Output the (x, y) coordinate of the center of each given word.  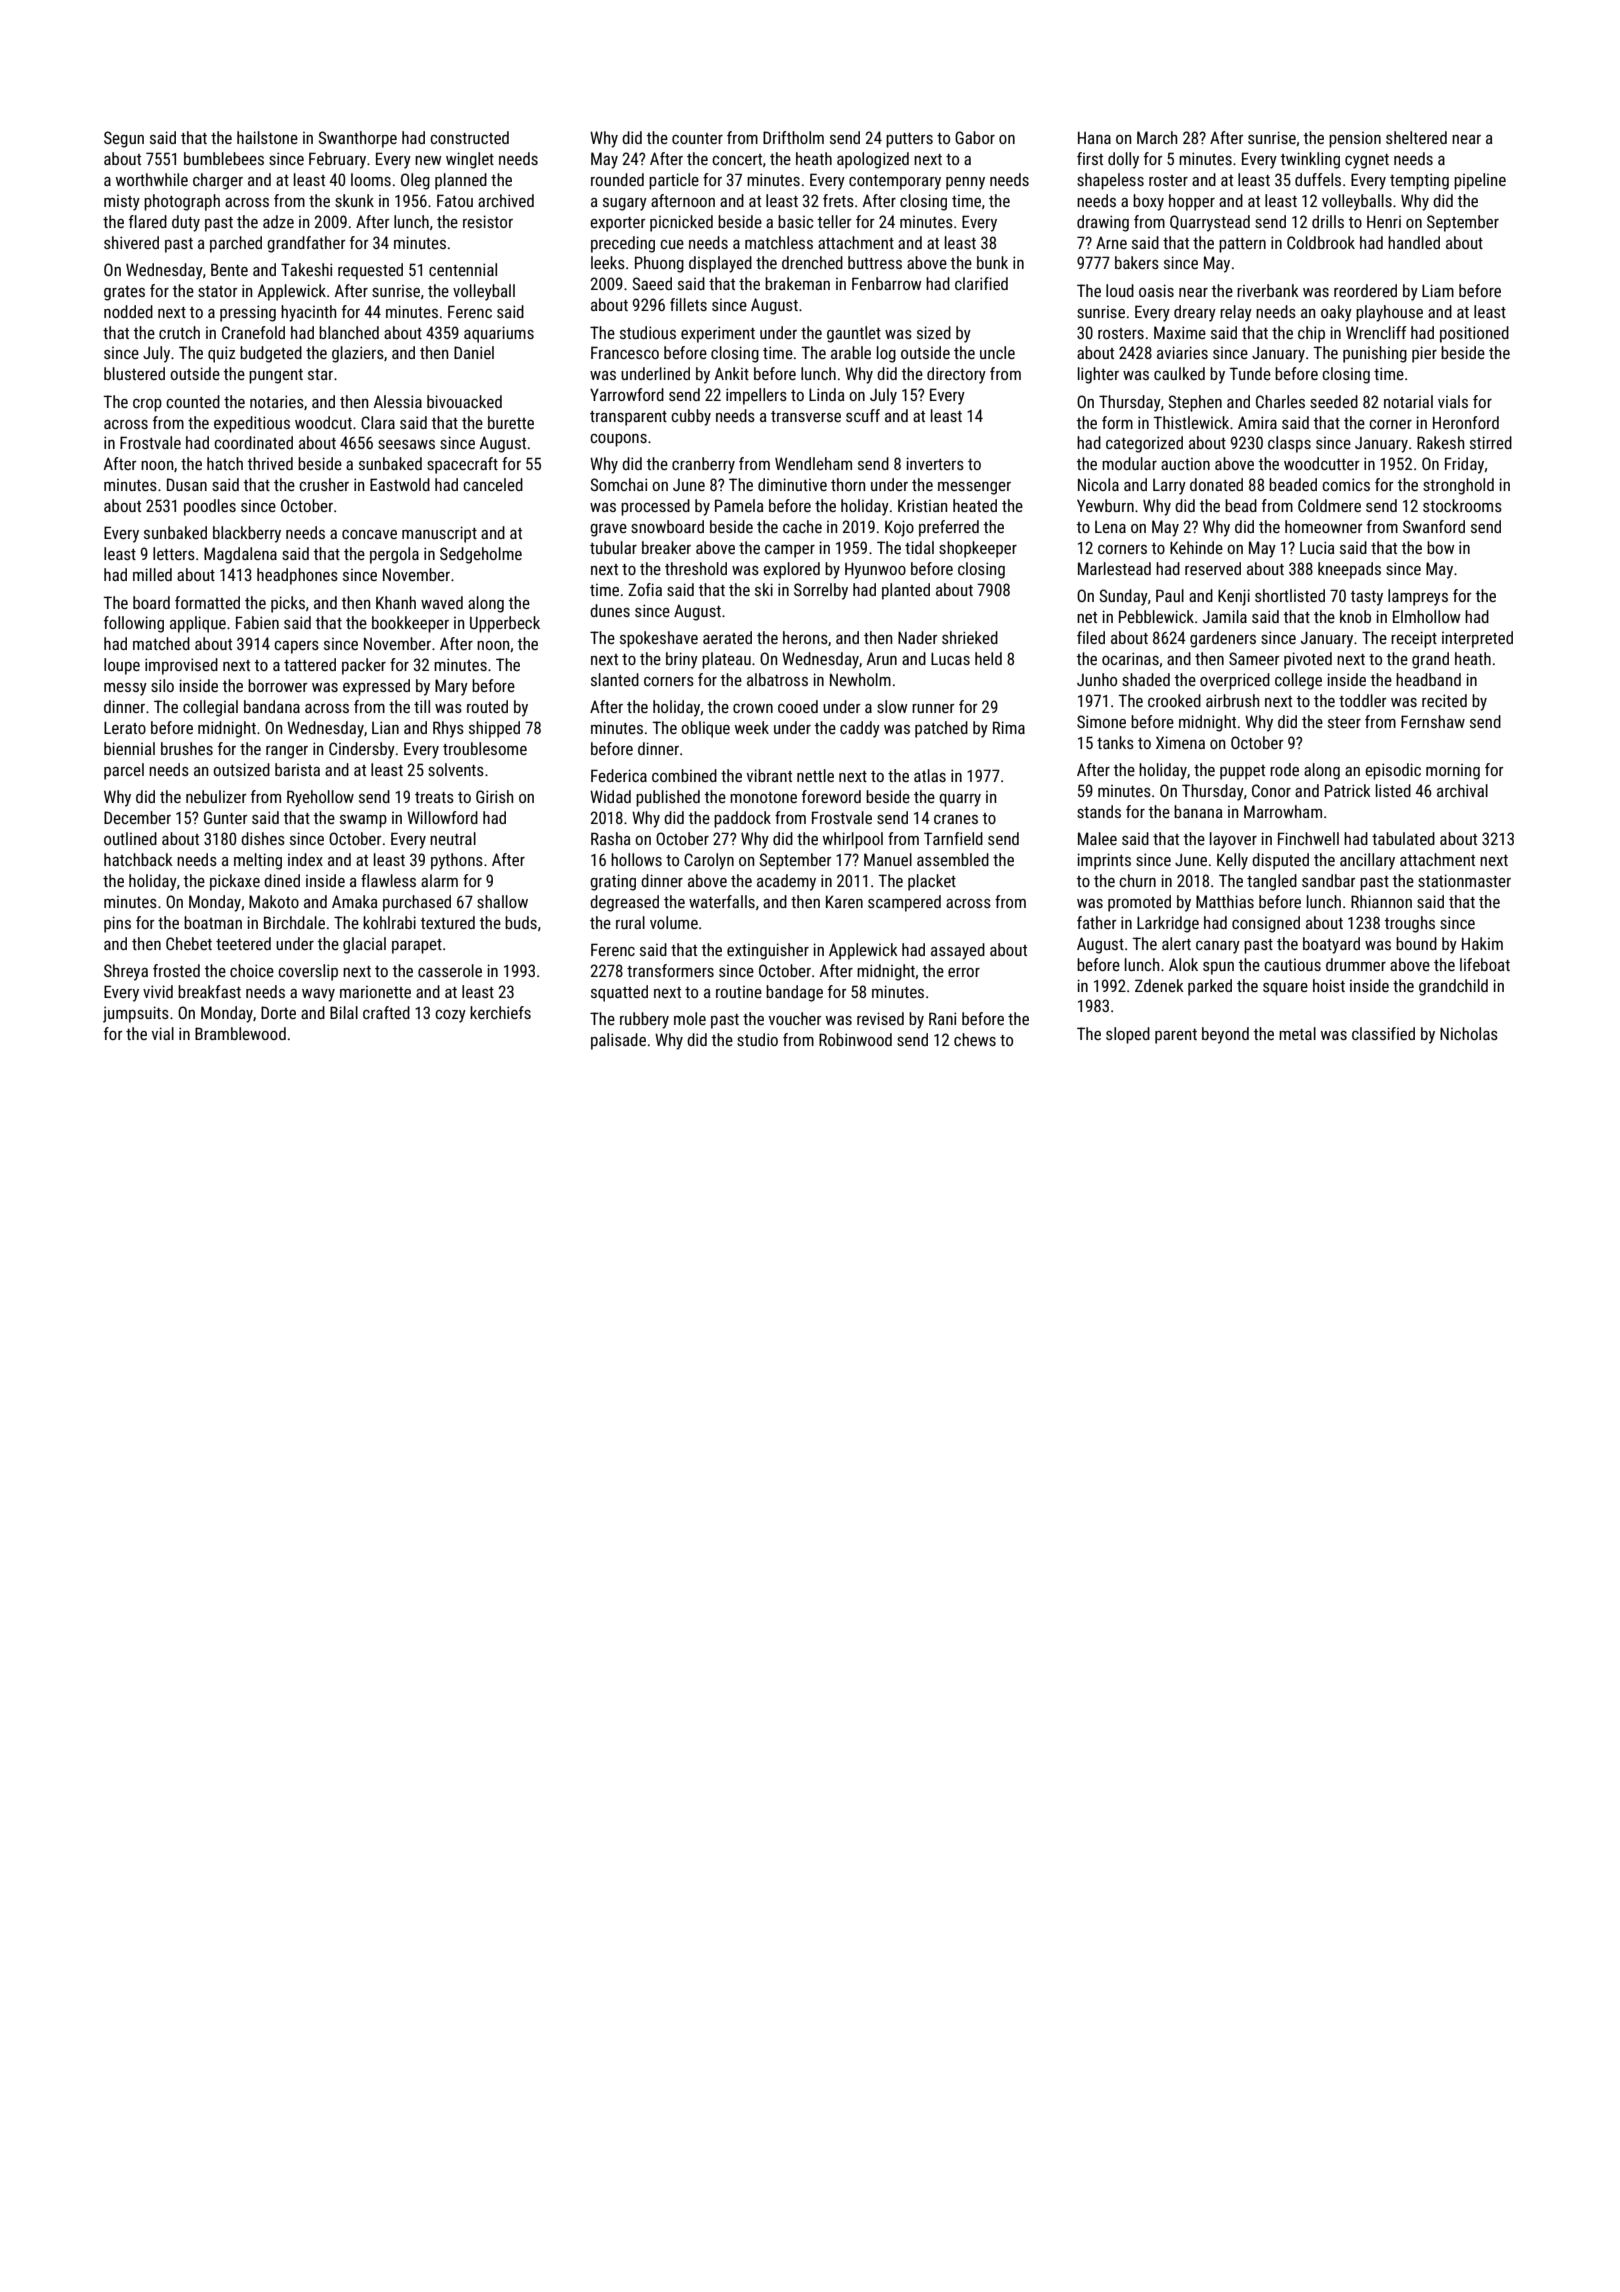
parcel (124, 771)
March (1157, 137)
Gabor (975, 137)
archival (1462, 790)
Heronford (1466, 422)
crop (147, 405)
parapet (417, 946)
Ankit (732, 373)
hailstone (267, 137)
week (752, 727)
